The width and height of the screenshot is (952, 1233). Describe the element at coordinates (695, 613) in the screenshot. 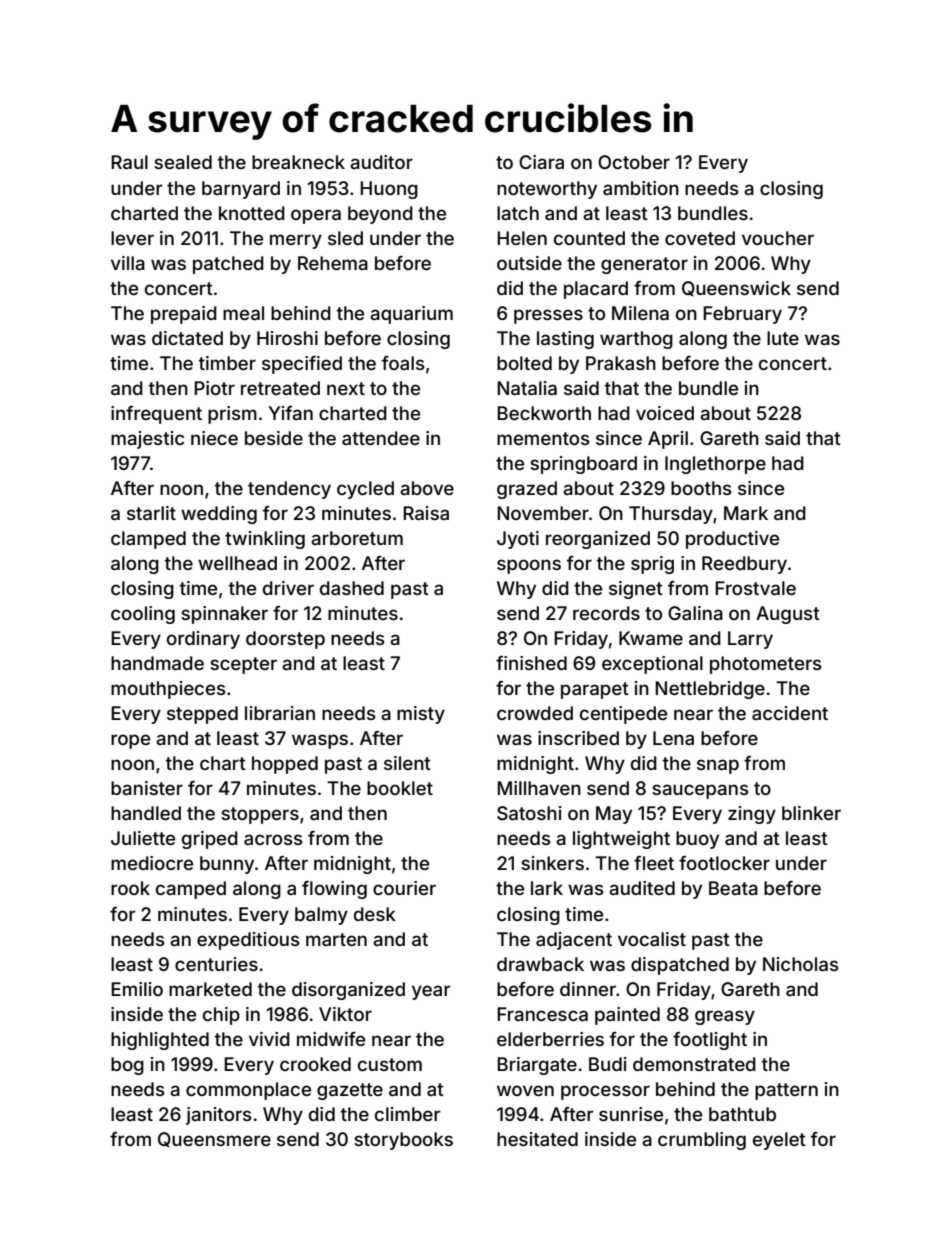

I see `Galina` at that location.
